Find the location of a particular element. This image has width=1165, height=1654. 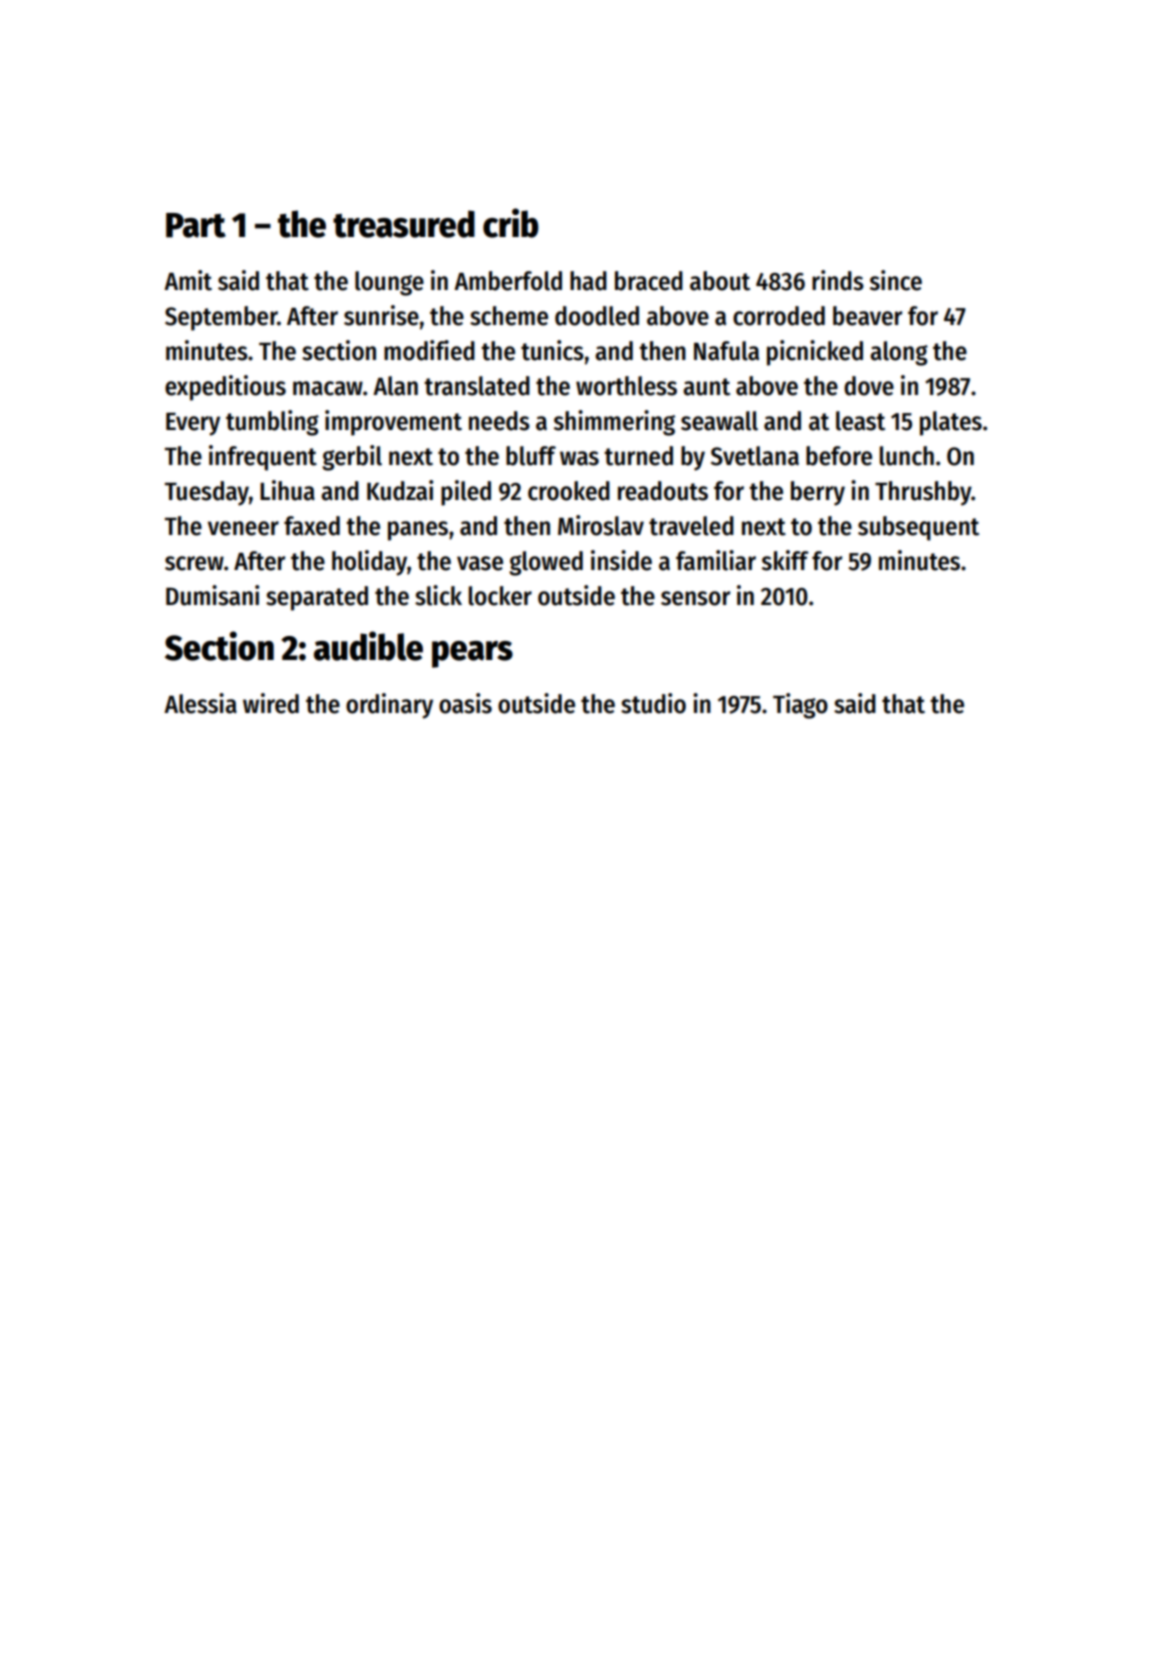

Miroslav is located at coordinates (601, 525).
